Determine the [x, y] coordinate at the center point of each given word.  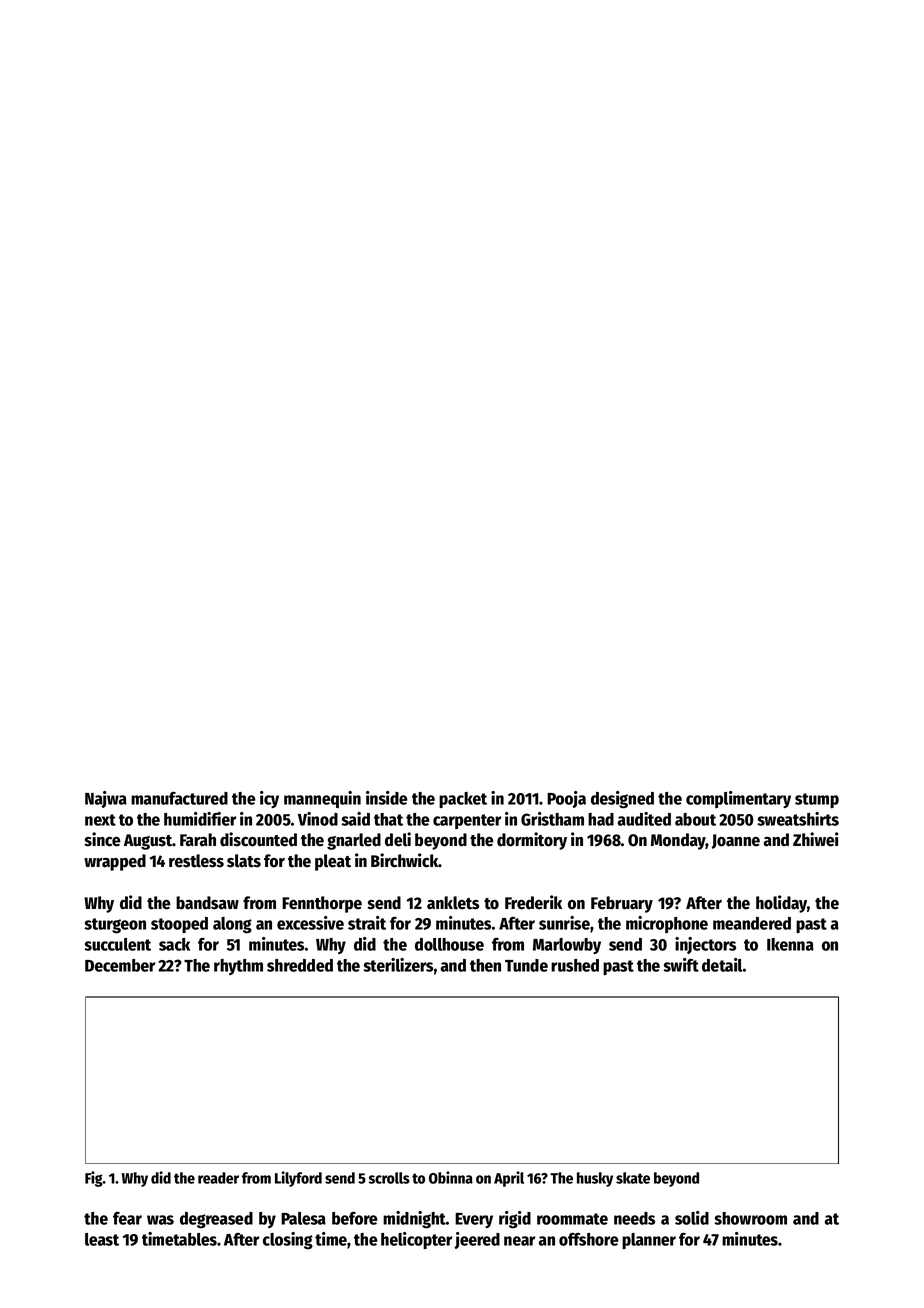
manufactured [179, 798]
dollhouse [449, 944]
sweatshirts [798, 819]
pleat [333, 862]
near [519, 1241]
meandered [752, 923]
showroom [750, 1218]
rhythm [238, 967]
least [102, 1239]
